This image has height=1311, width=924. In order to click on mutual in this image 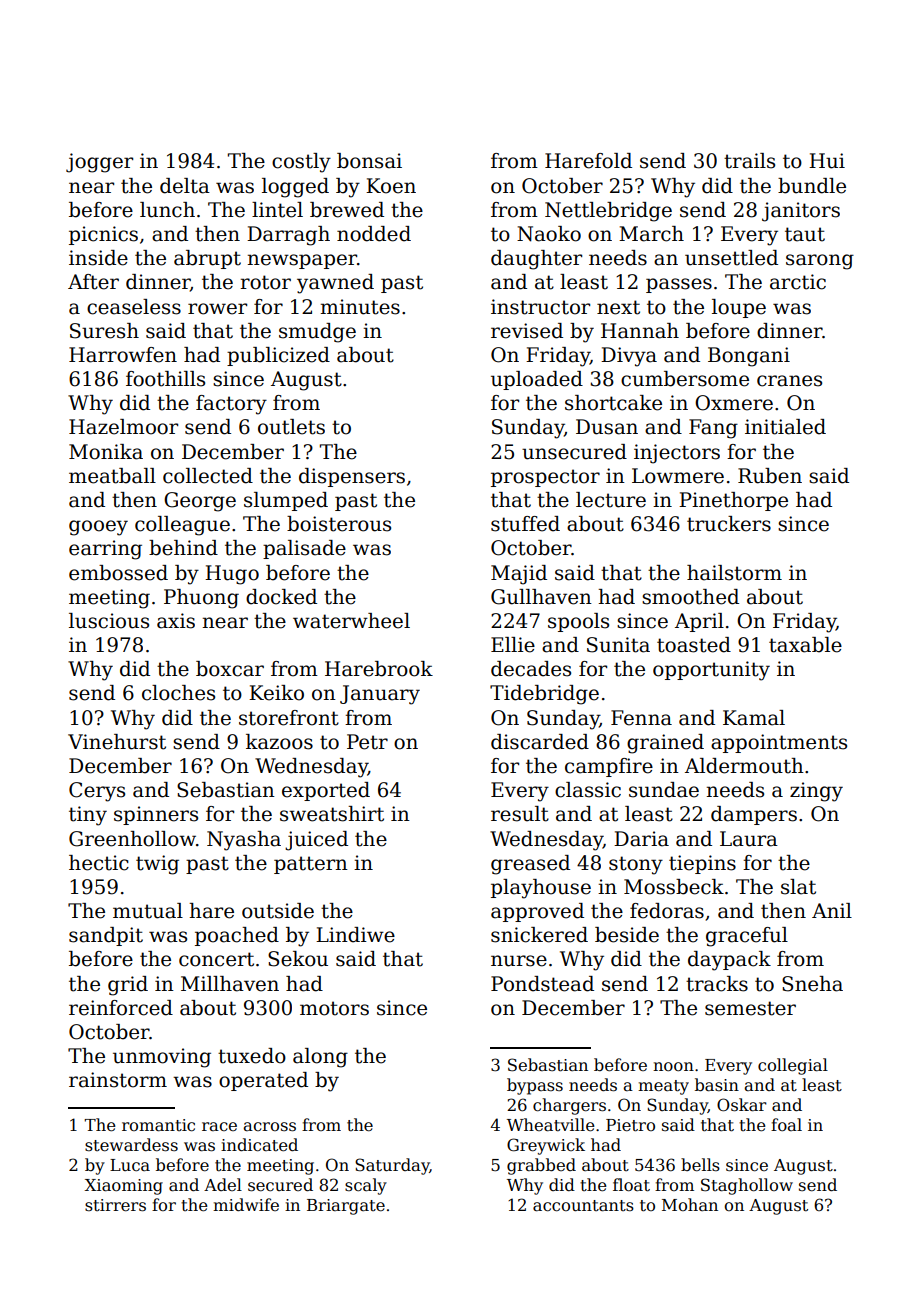, I will do `click(148, 911)`.
